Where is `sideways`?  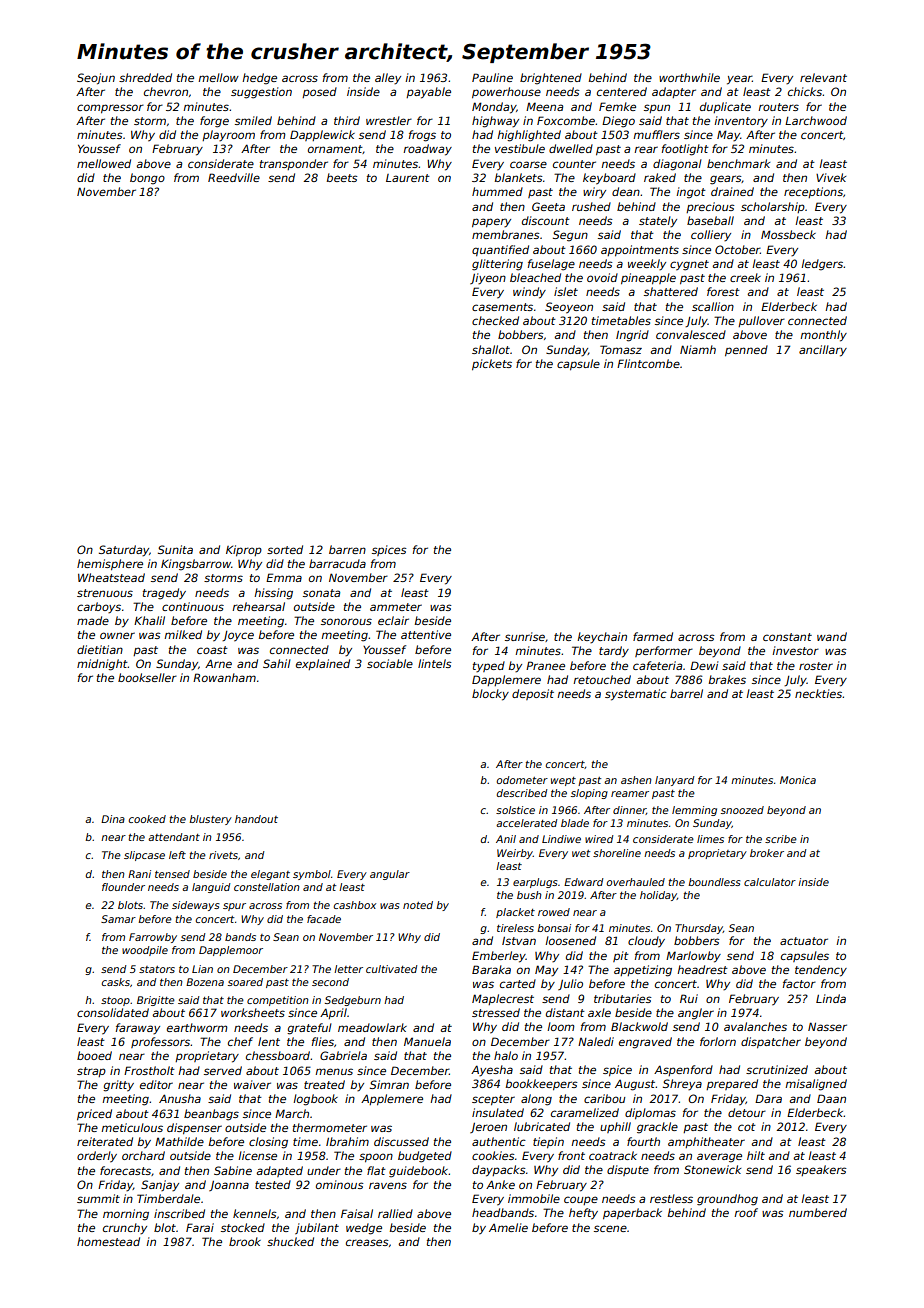
sideways is located at coordinates (196, 906).
